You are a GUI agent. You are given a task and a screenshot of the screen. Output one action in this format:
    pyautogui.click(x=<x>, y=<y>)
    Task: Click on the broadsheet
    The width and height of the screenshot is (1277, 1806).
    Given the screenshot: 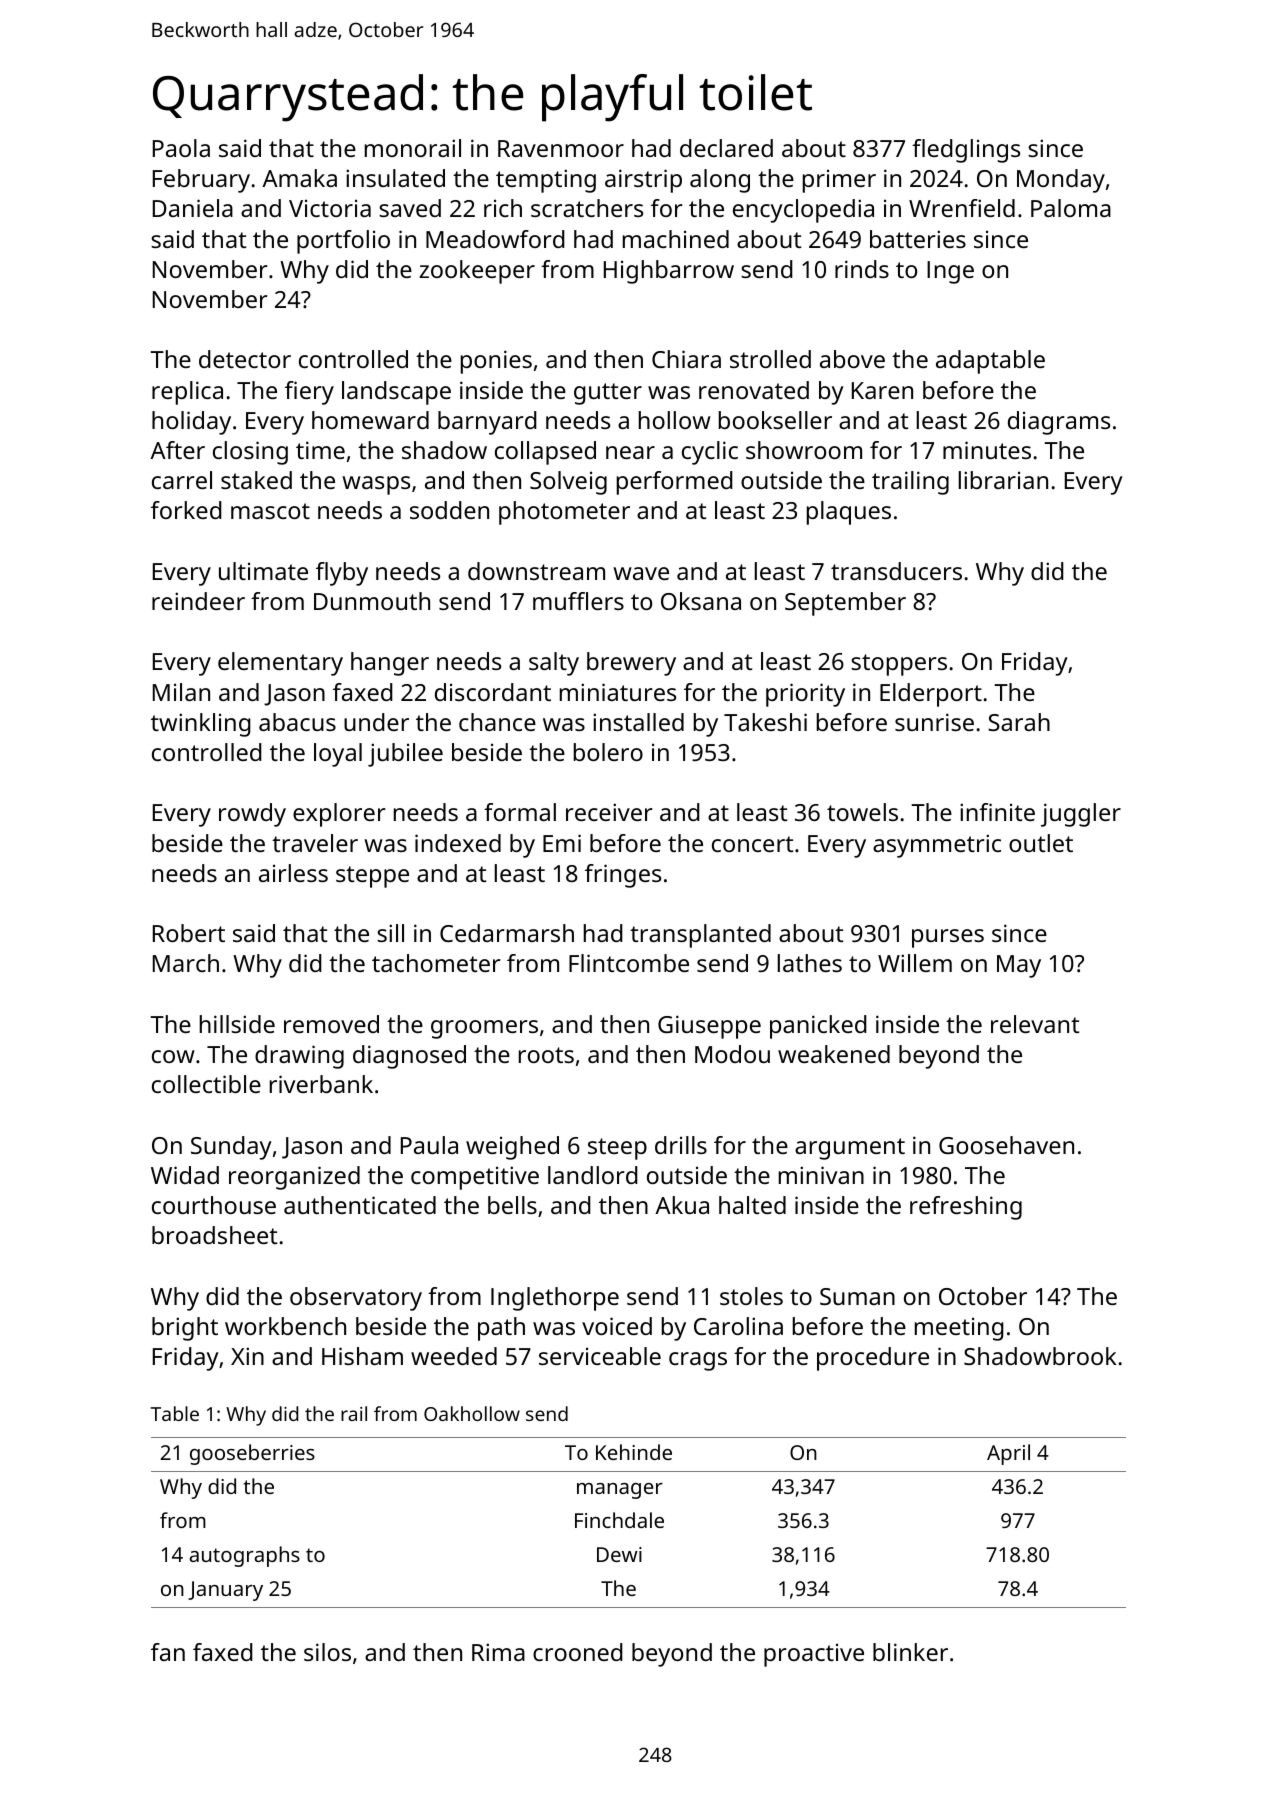 What is the action you would take?
    pyautogui.click(x=214, y=1235)
